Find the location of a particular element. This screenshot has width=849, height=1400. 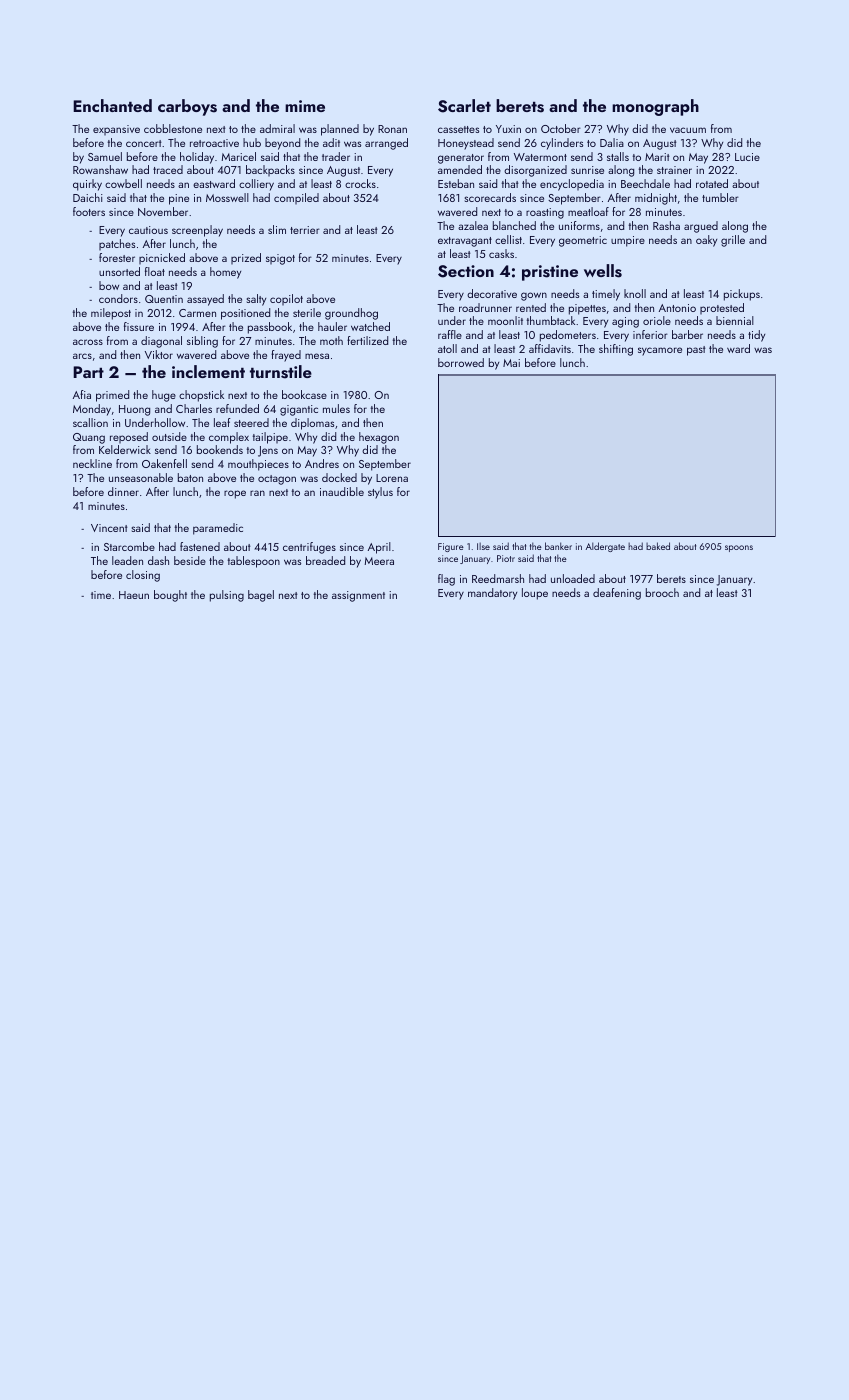

spoons is located at coordinates (739, 548).
